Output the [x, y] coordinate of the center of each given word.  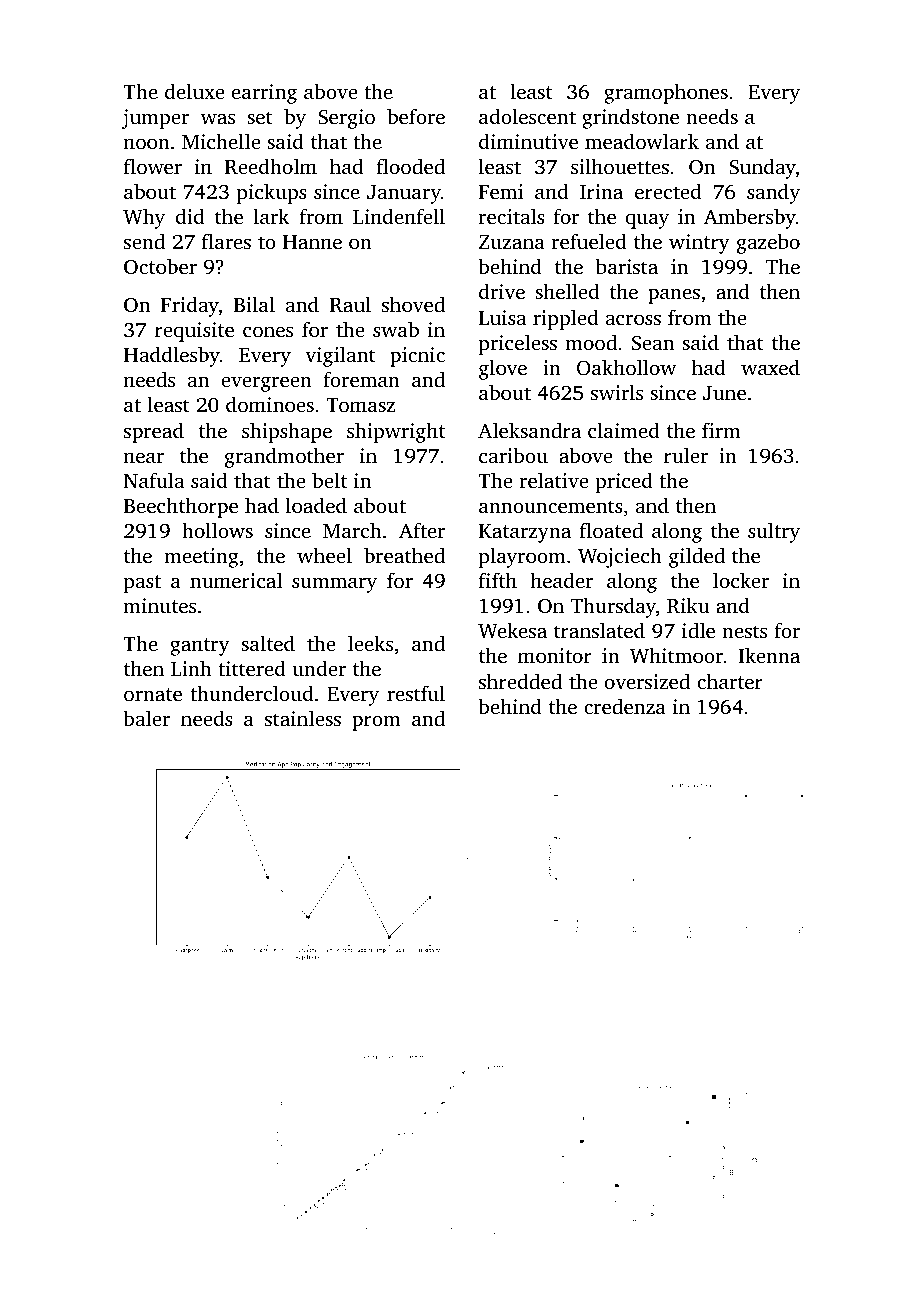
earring [264, 94]
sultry [774, 532]
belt [329, 480]
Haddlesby [172, 356]
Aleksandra [529, 430]
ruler [686, 455]
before [416, 116]
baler [146, 718]
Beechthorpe [181, 507]
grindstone [630, 118]
